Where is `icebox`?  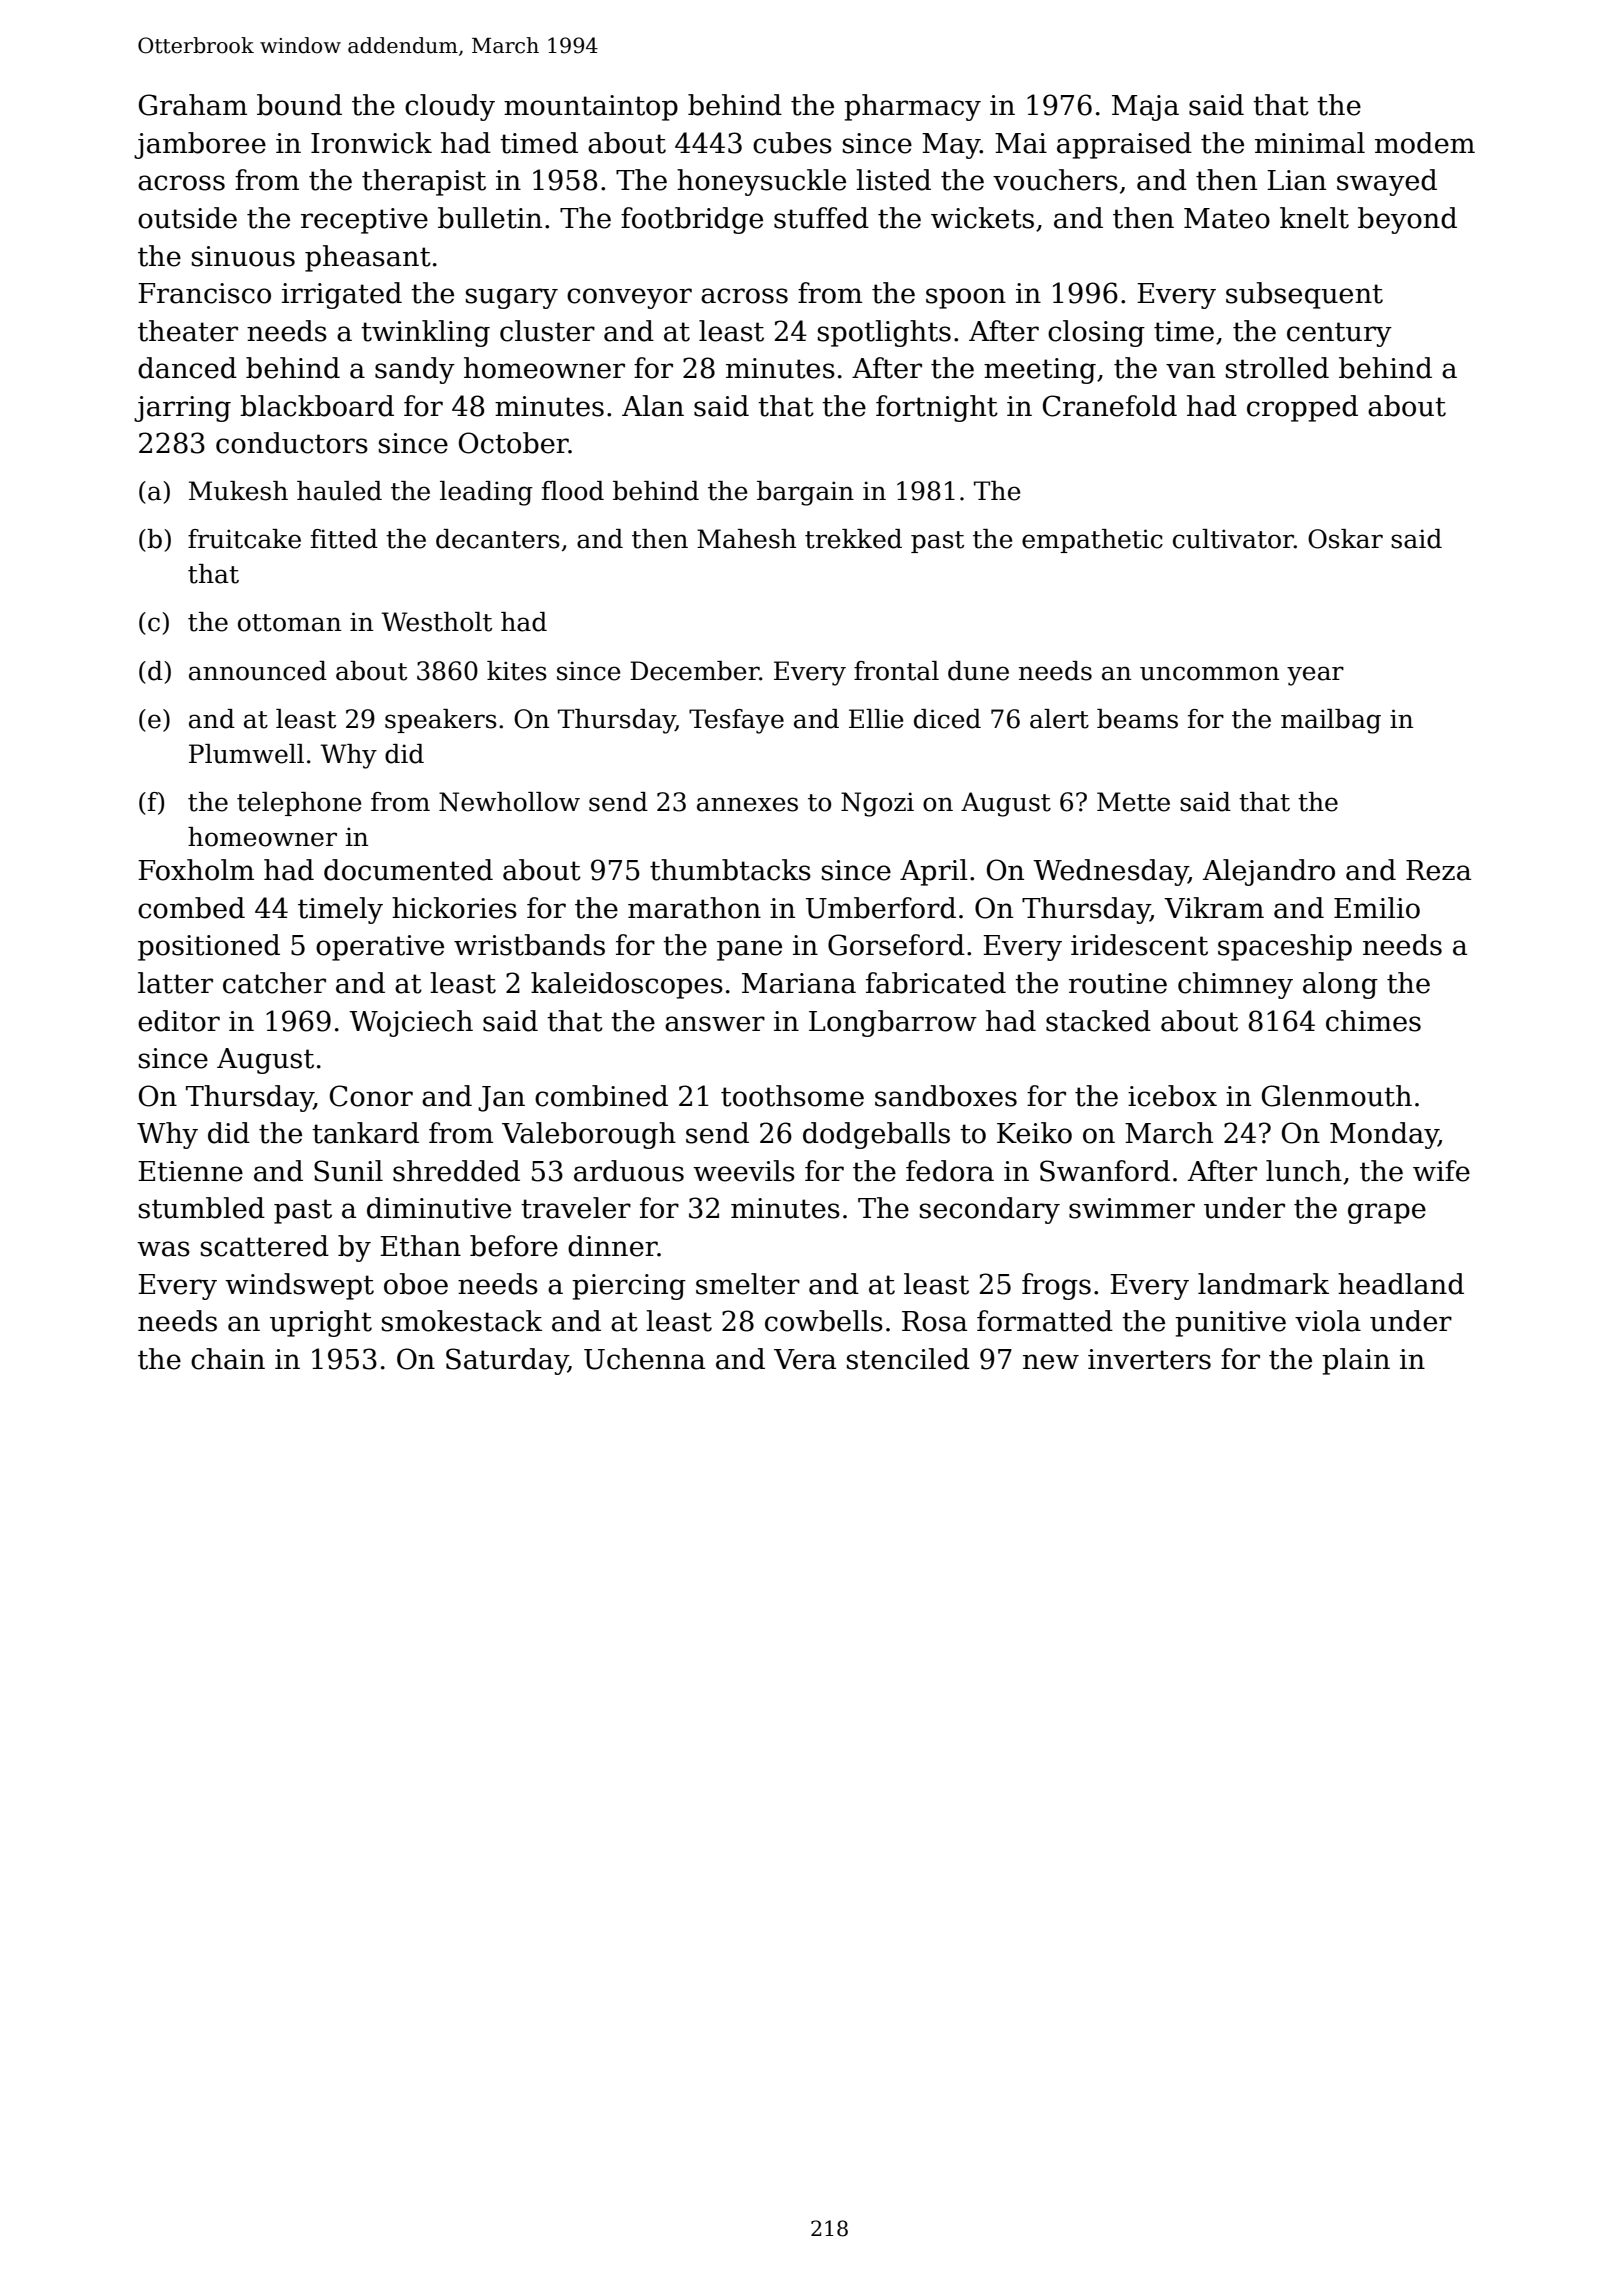
icebox is located at coordinates (1172, 1096).
